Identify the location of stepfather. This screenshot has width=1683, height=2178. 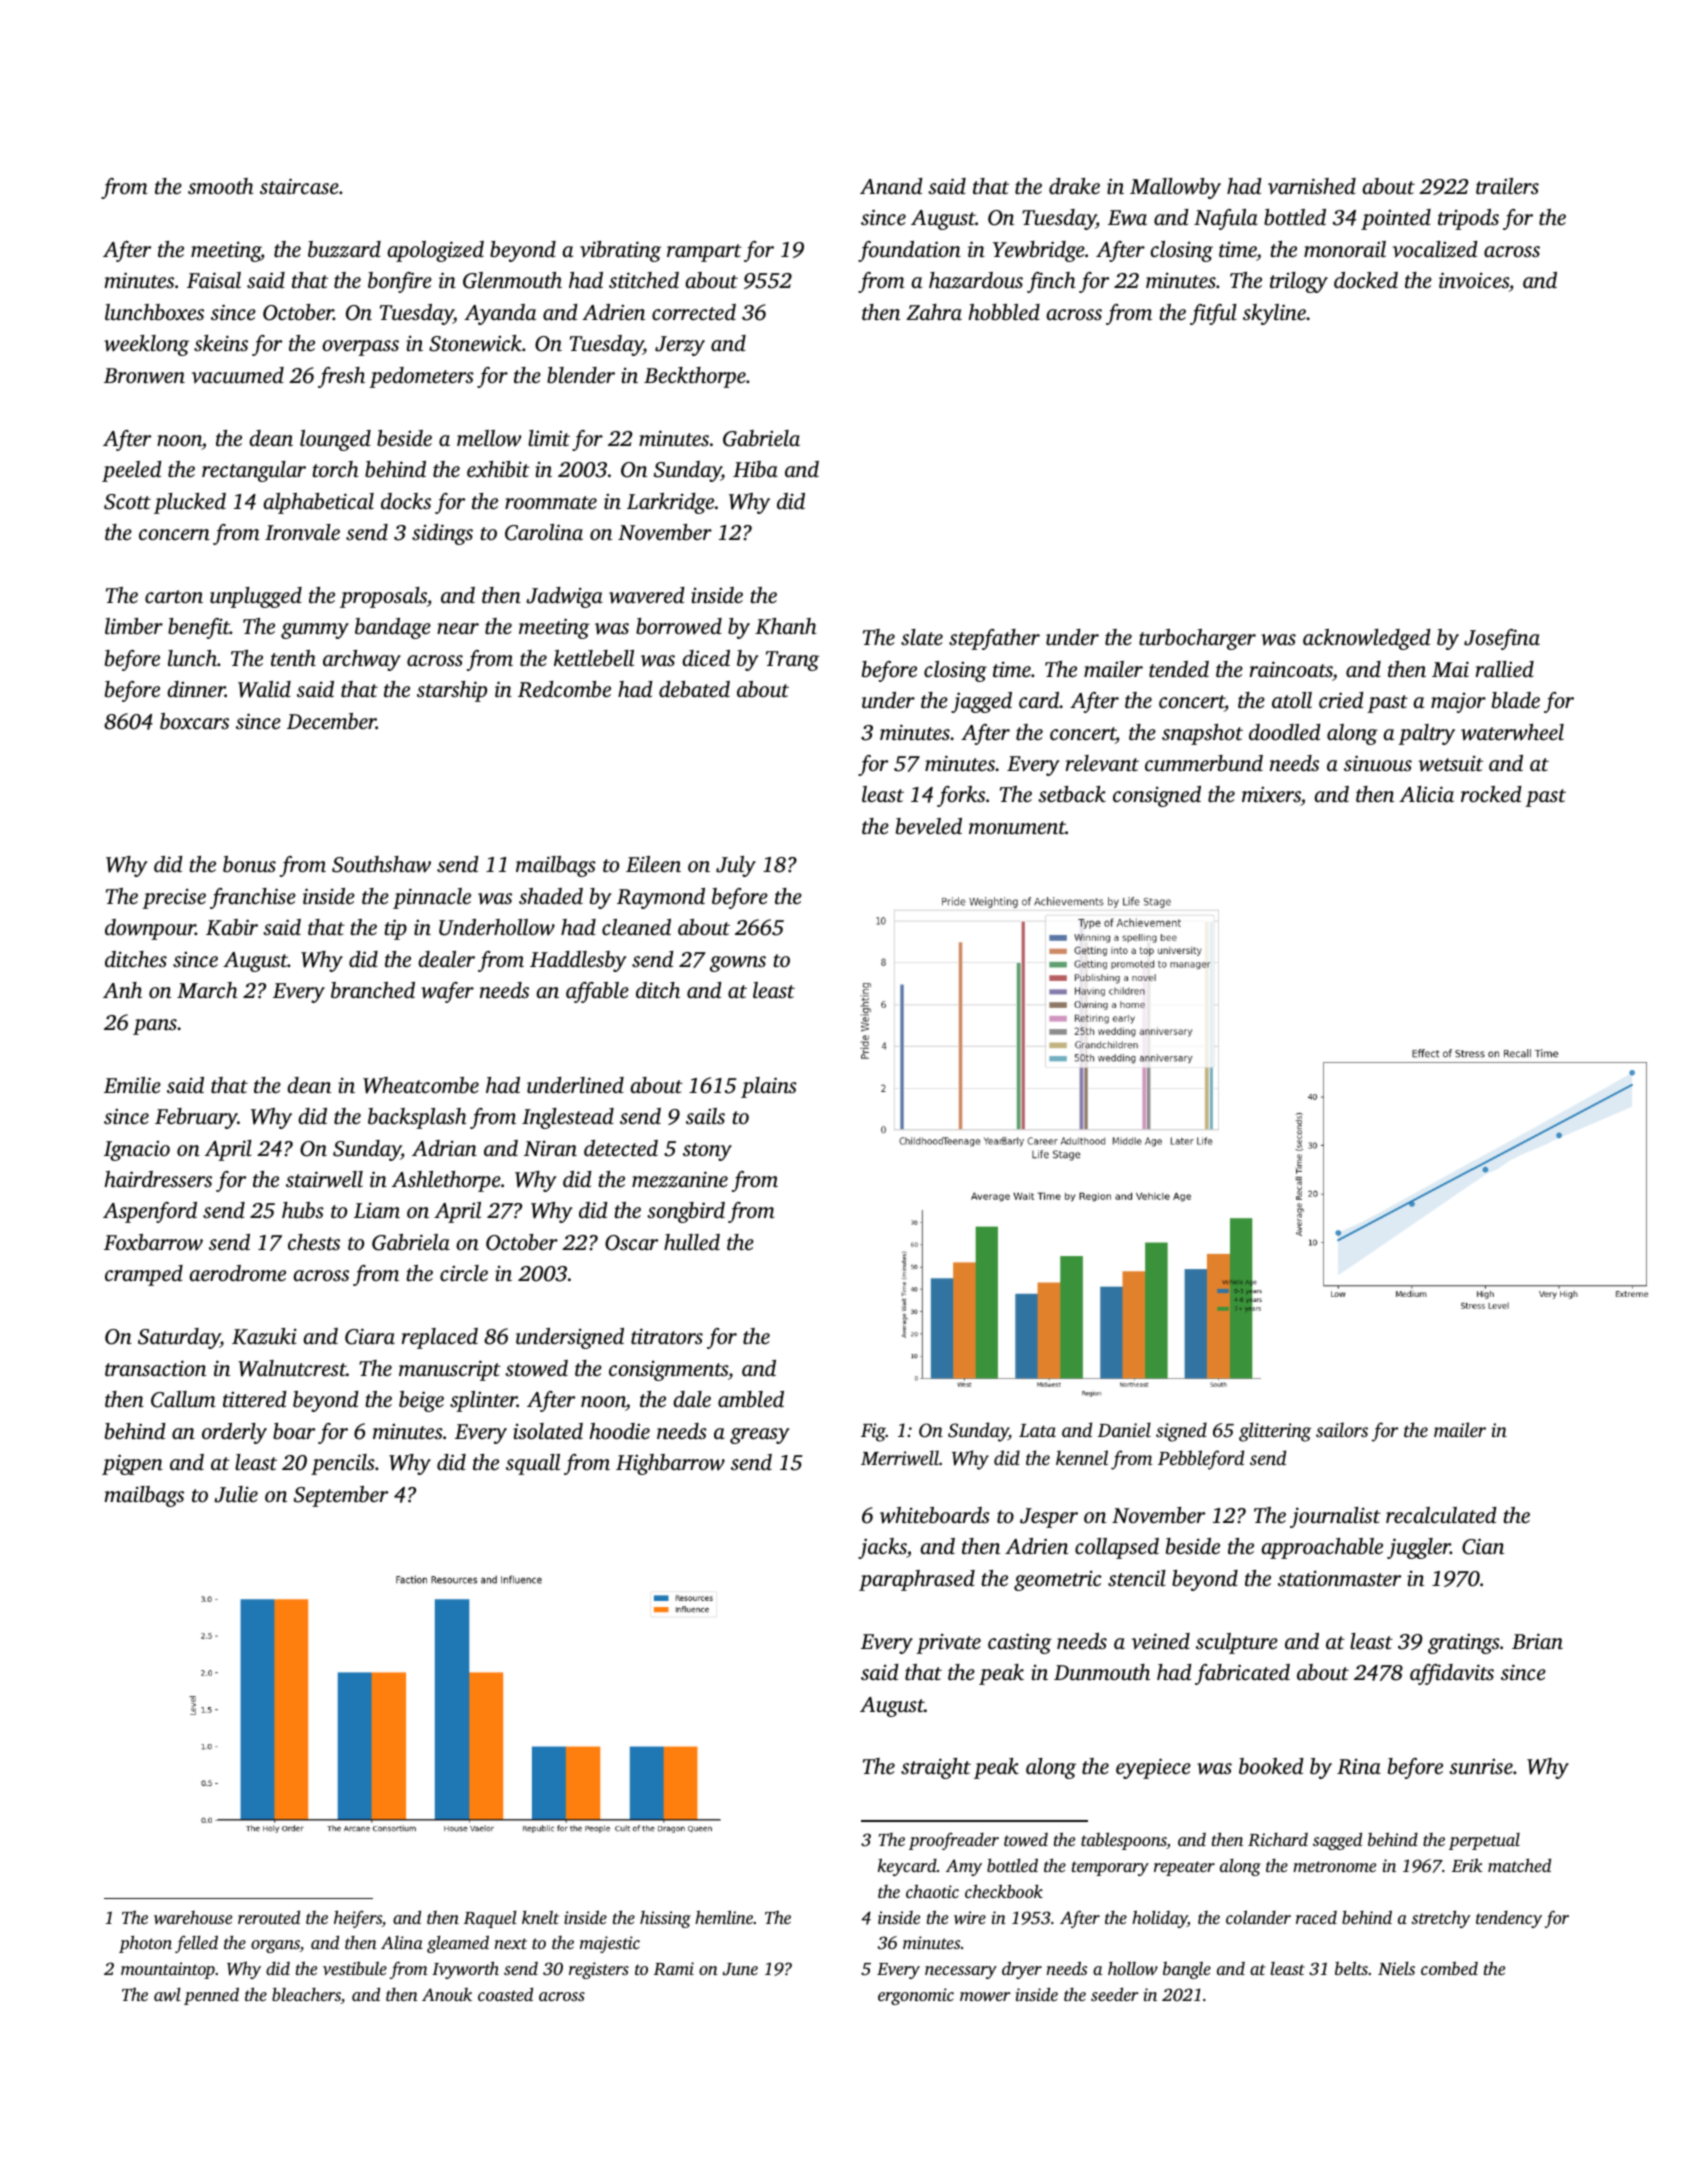
(994, 639).
